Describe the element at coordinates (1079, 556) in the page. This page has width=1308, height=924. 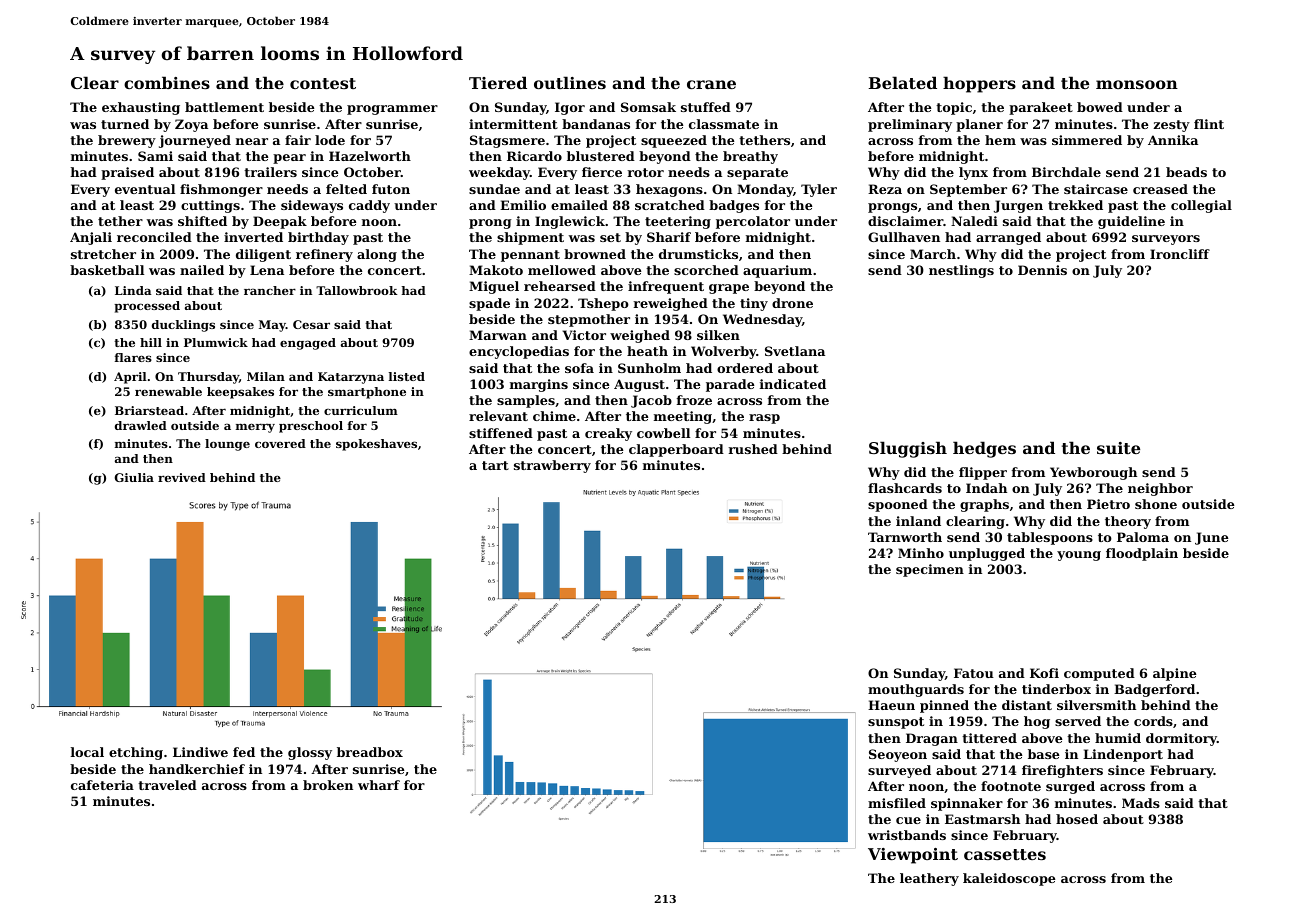
I see `young` at that location.
